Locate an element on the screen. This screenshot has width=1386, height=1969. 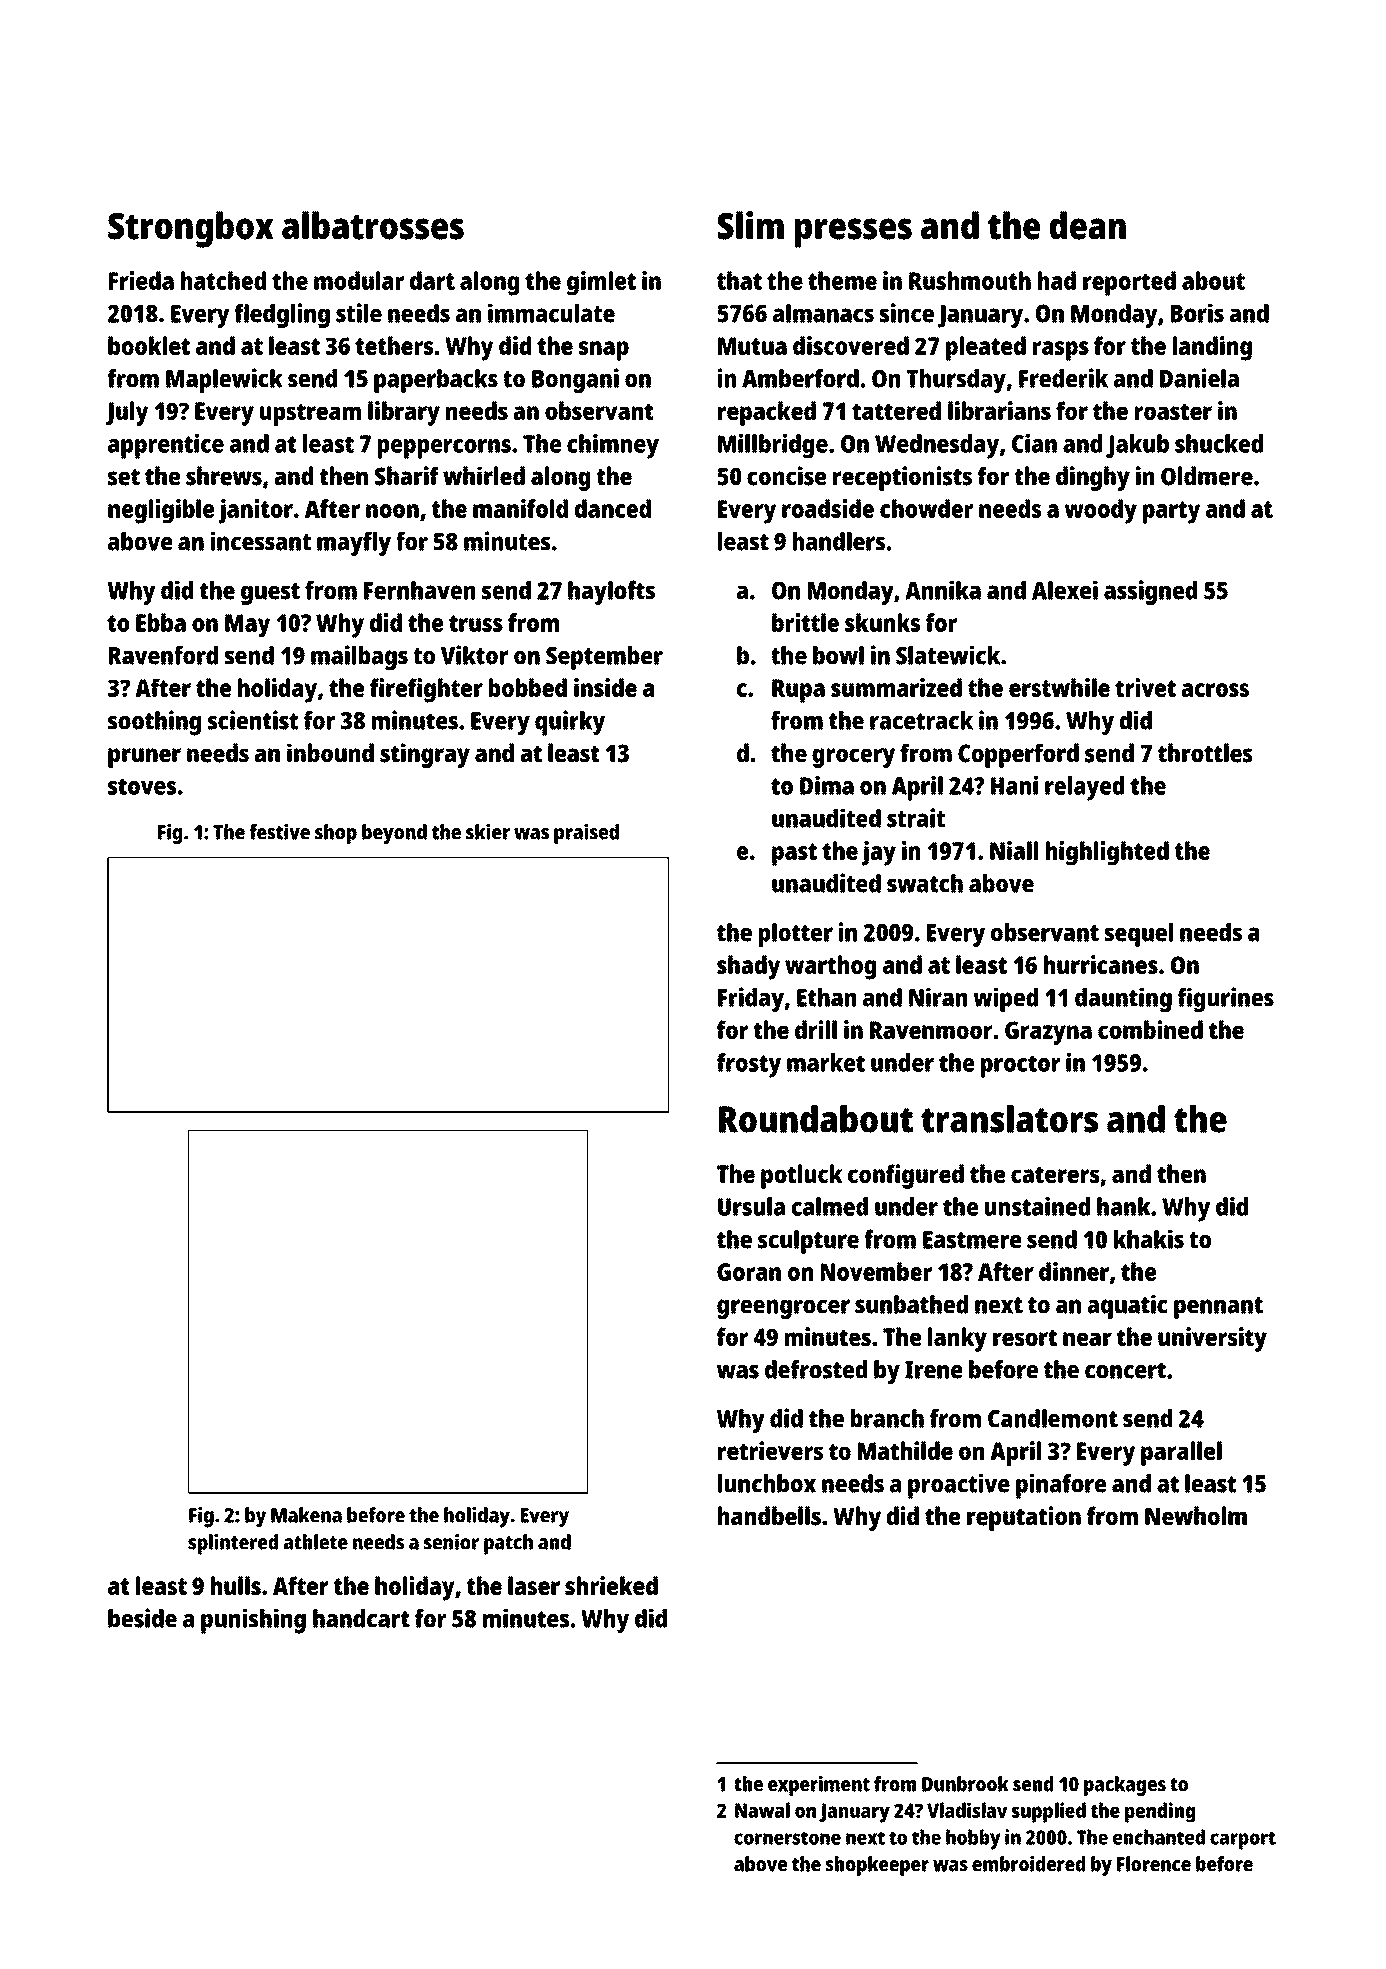
khakis is located at coordinates (1149, 1239).
